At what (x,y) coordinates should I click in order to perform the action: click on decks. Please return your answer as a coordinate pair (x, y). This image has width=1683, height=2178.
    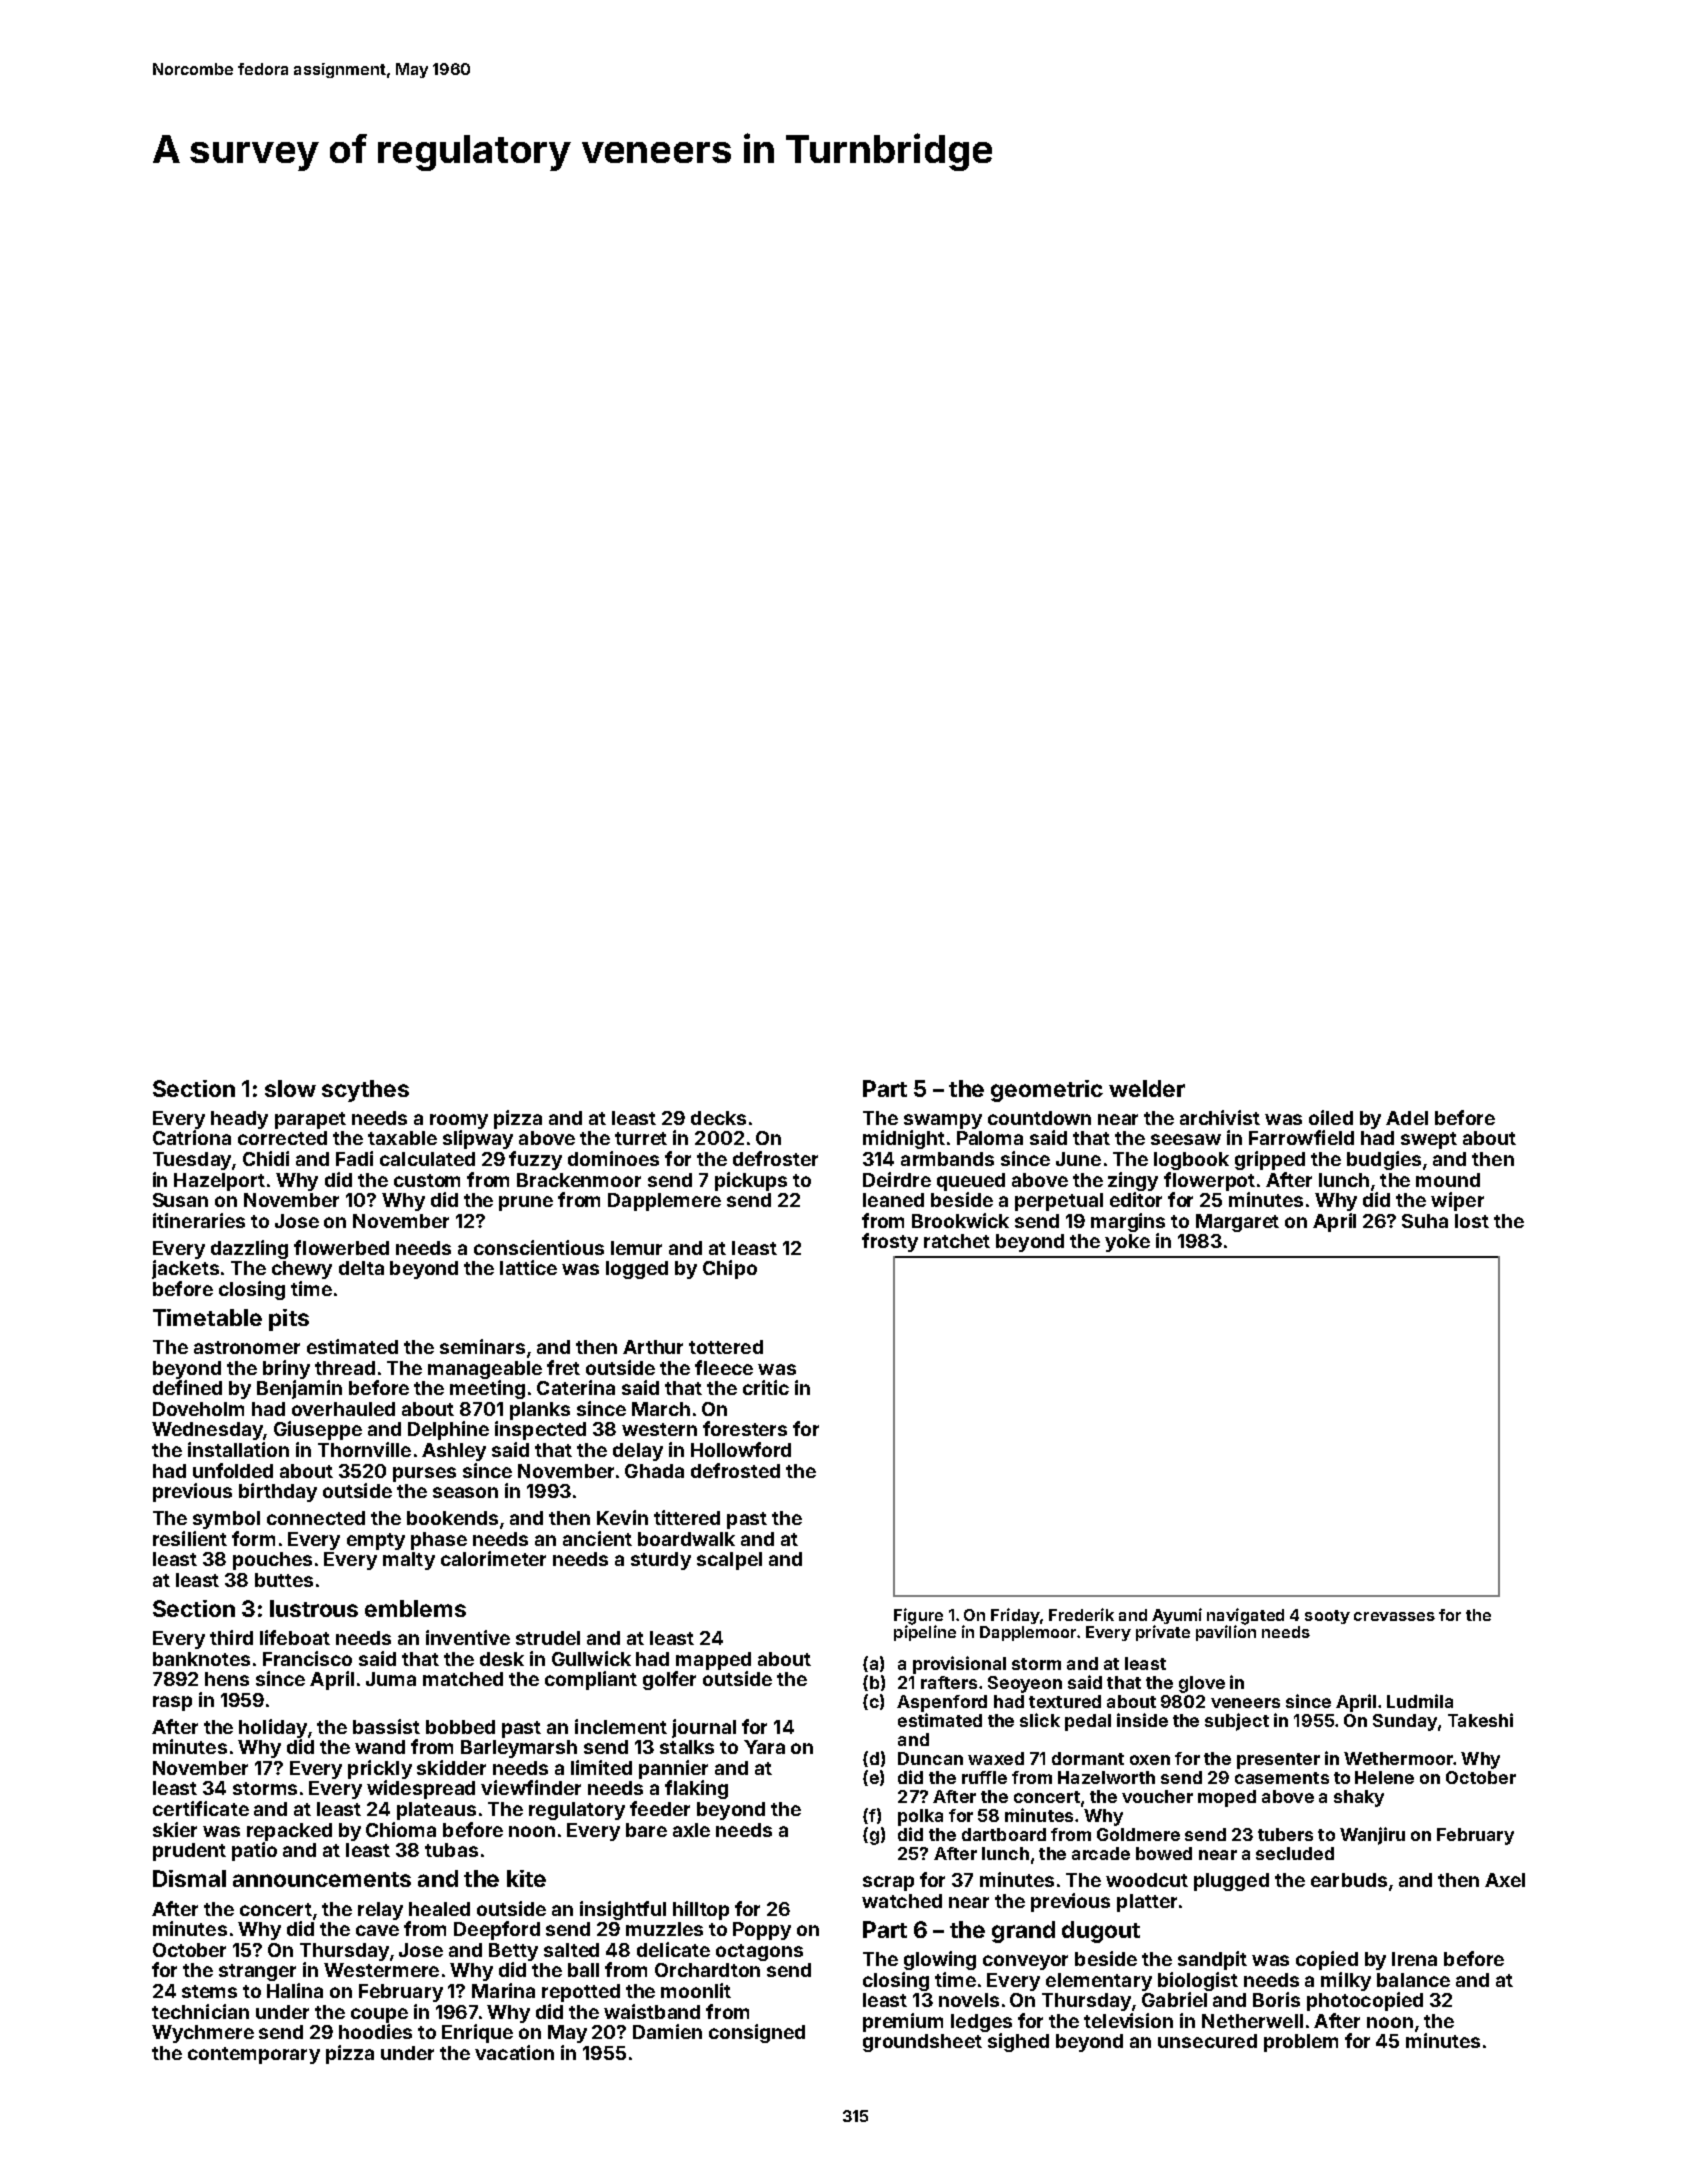
    Looking at the image, I should click on (718, 1118).
